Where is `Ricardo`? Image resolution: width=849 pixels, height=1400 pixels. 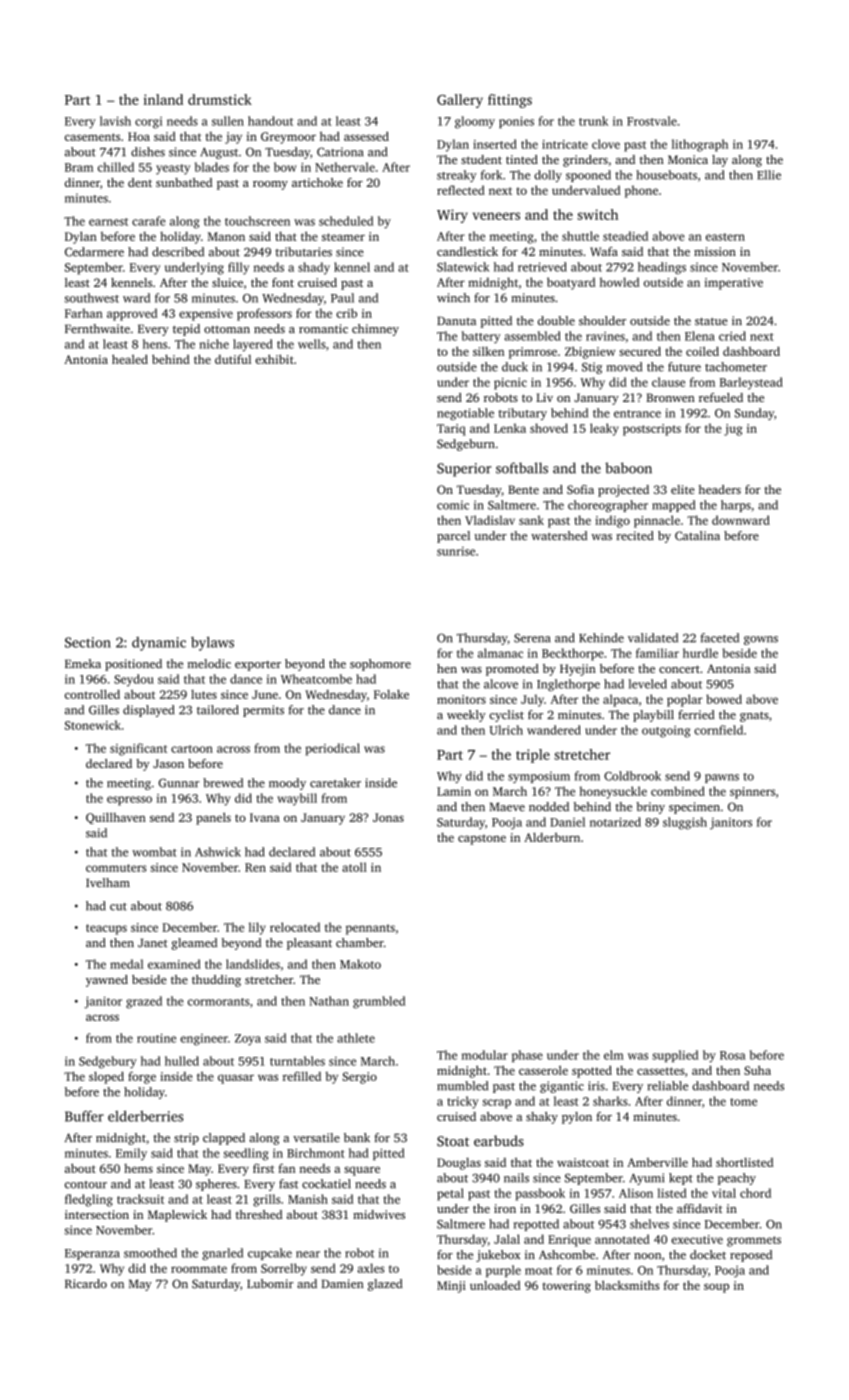
Ricardo is located at coordinates (86, 1284).
